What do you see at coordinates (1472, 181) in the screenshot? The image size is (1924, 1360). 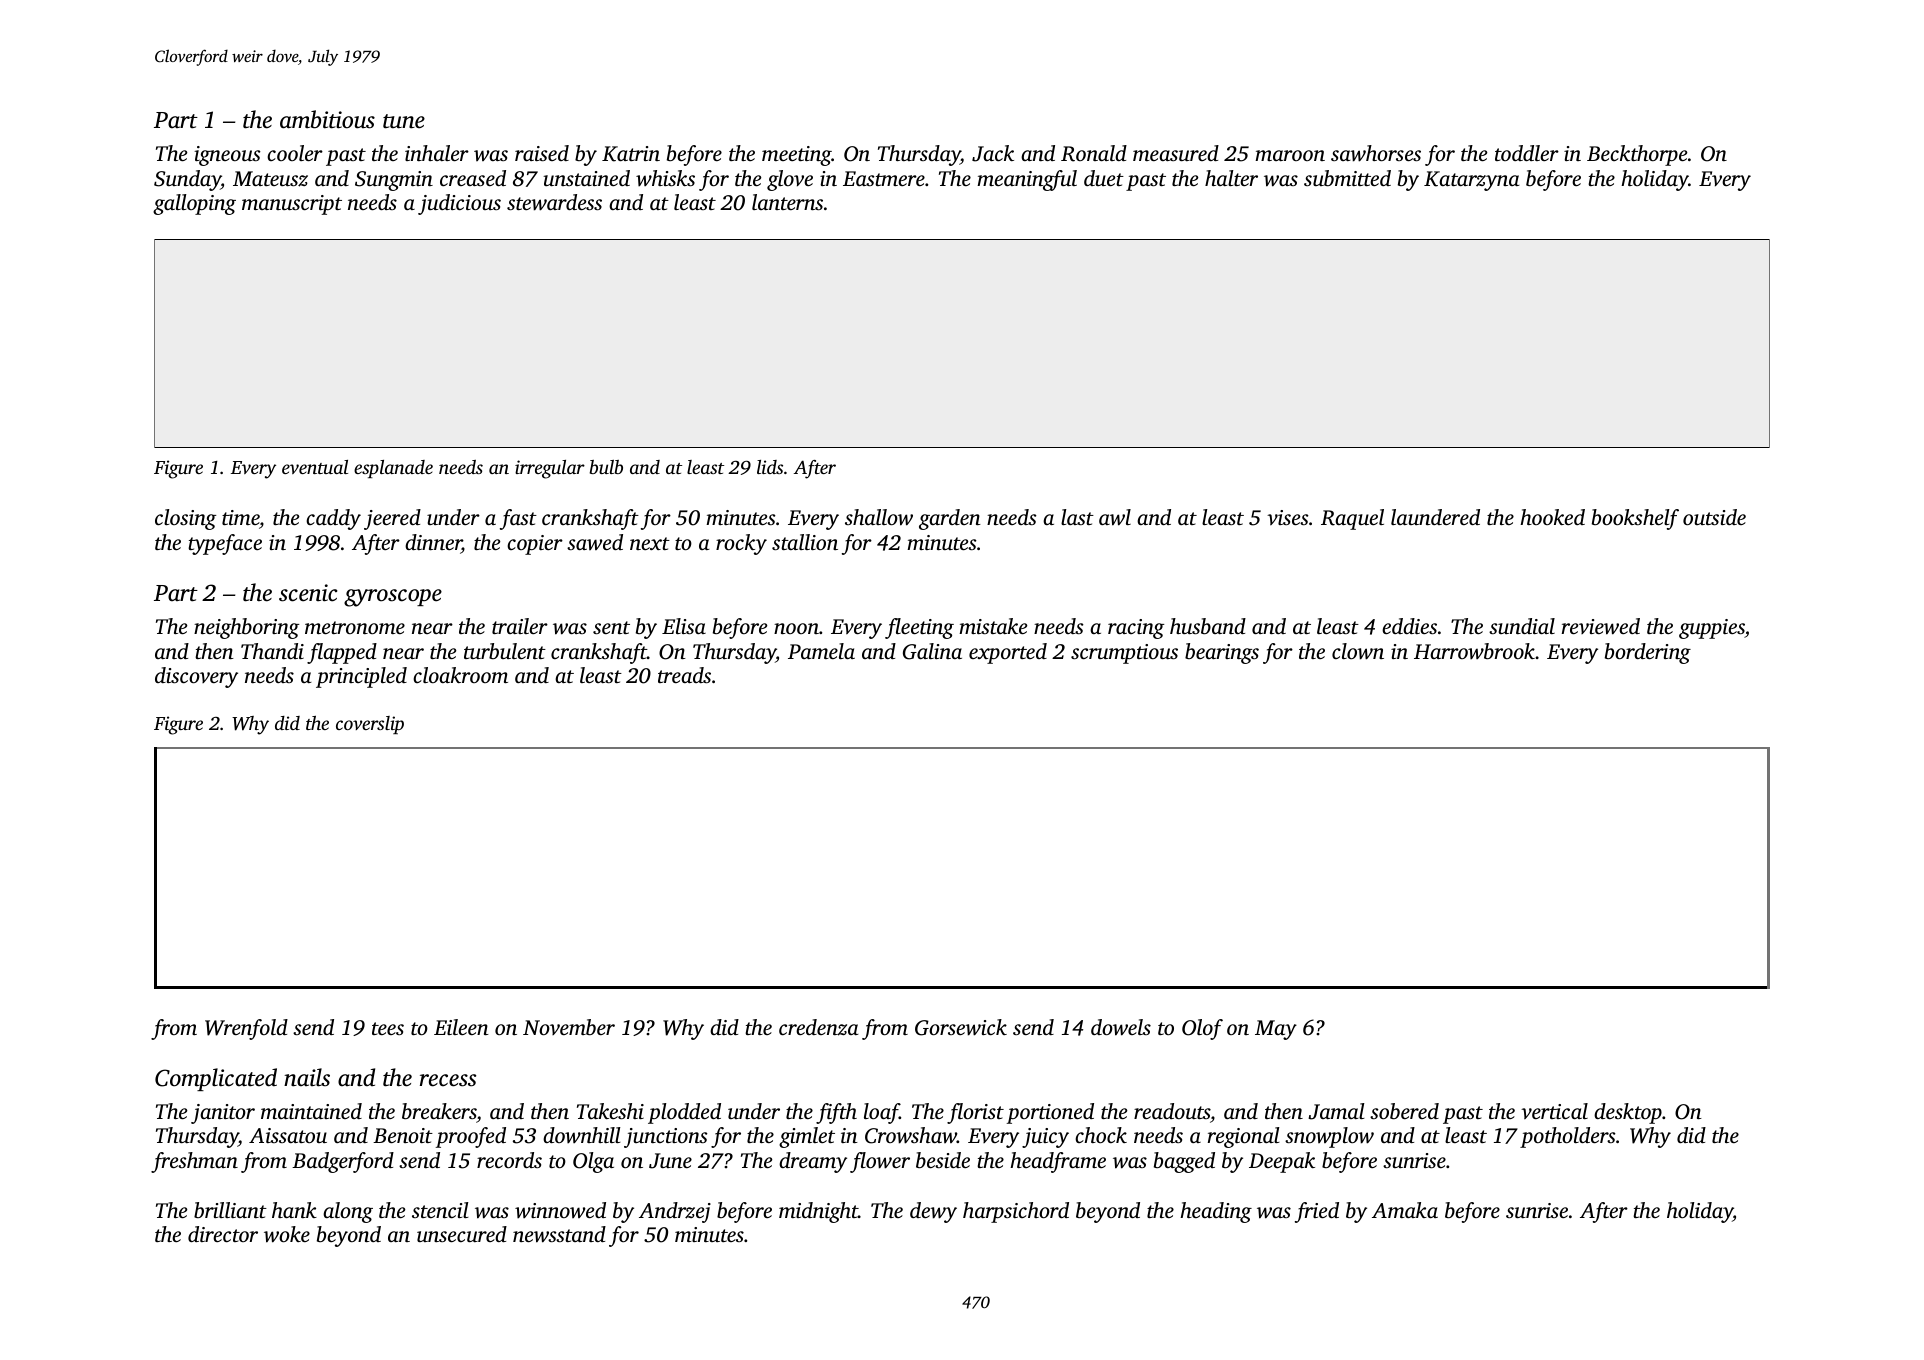 I see `Katarzyna` at bounding box center [1472, 181].
